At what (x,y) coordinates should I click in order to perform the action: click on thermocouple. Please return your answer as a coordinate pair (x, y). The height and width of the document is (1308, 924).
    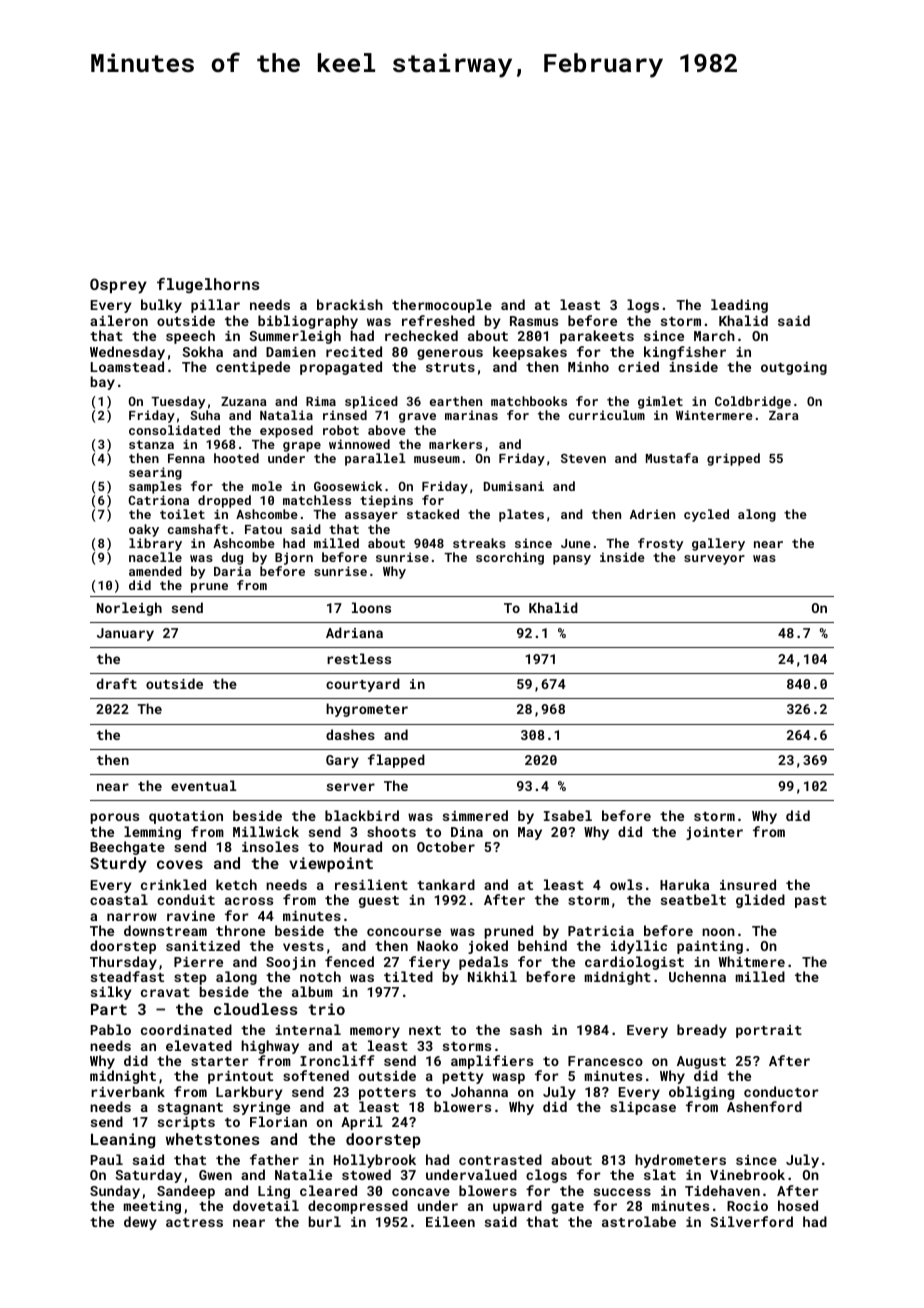
    Looking at the image, I should click on (442, 306).
